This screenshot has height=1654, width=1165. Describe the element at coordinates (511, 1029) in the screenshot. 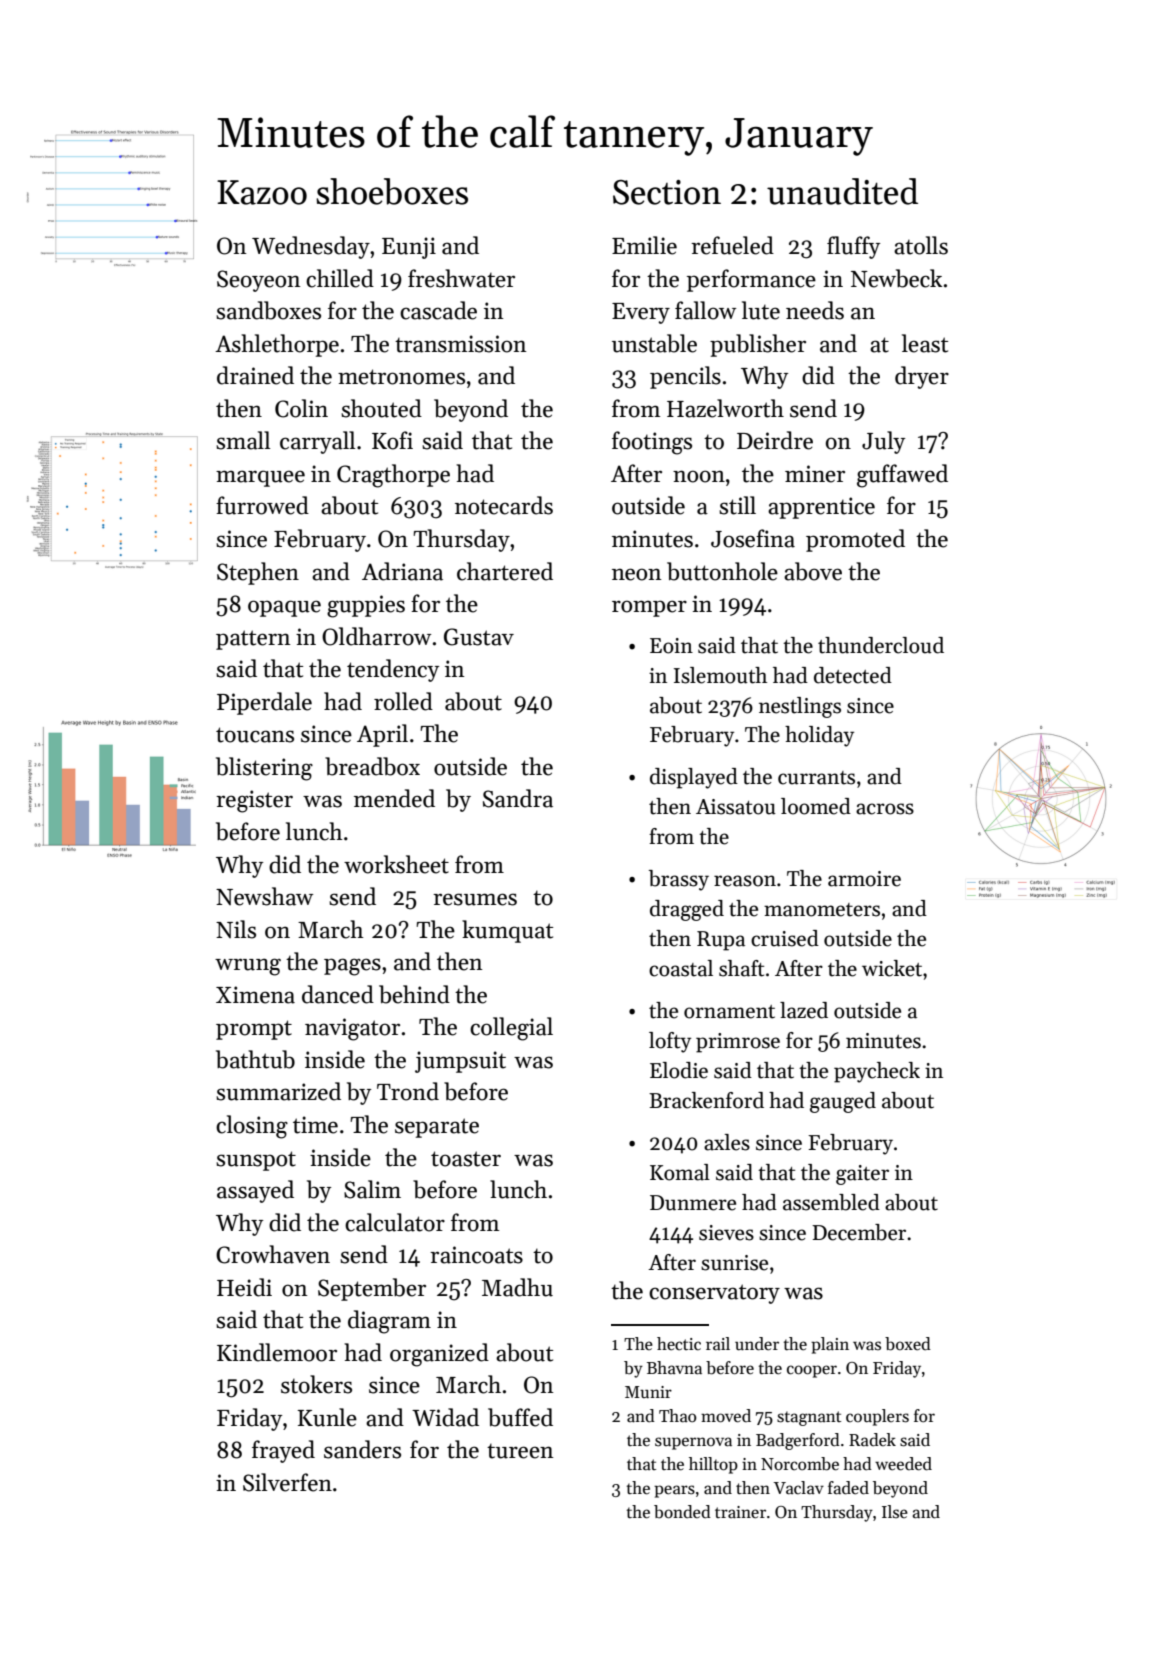

I see `collegial` at that location.
